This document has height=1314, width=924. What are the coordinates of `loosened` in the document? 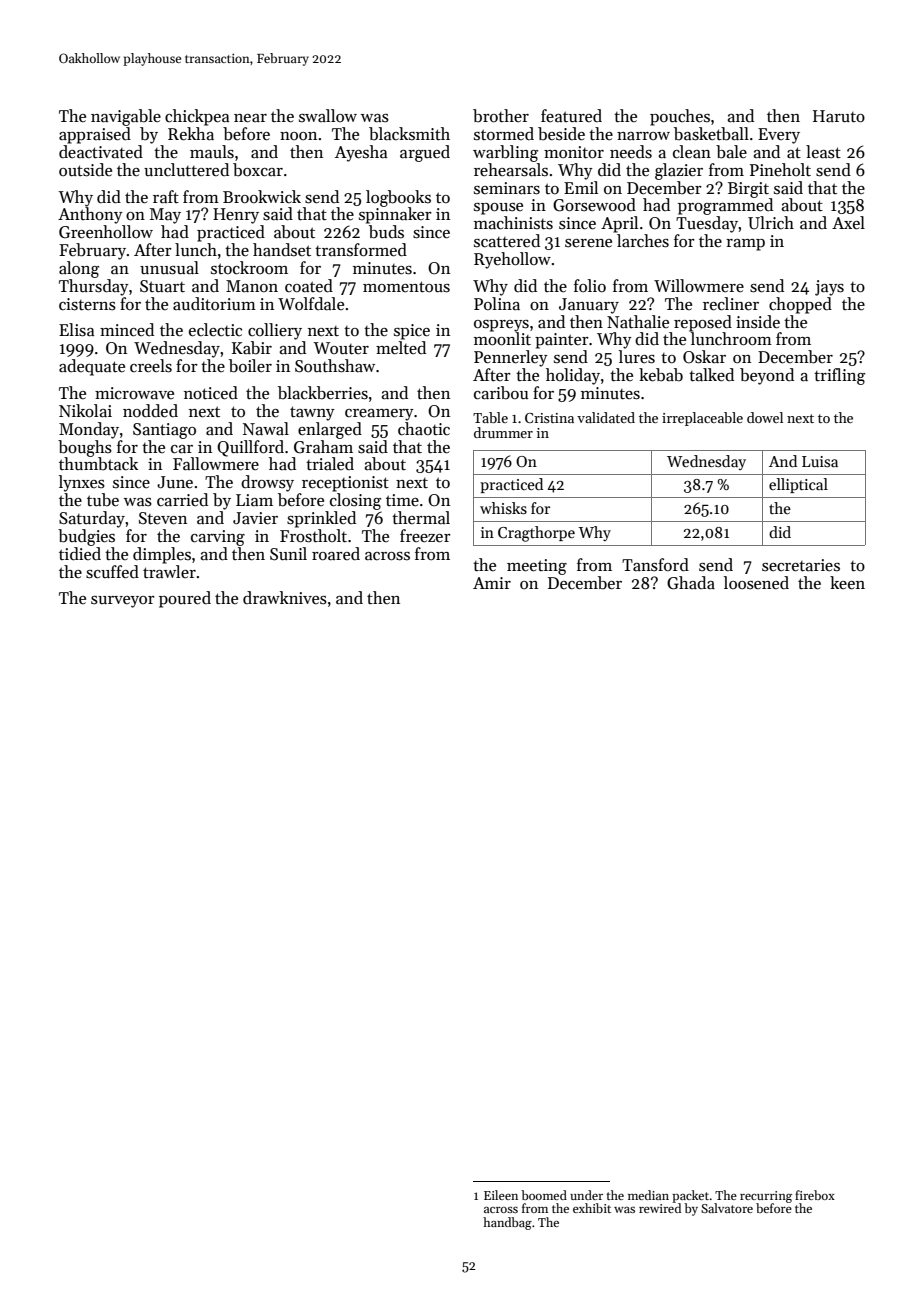 It's located at (756, 583).
